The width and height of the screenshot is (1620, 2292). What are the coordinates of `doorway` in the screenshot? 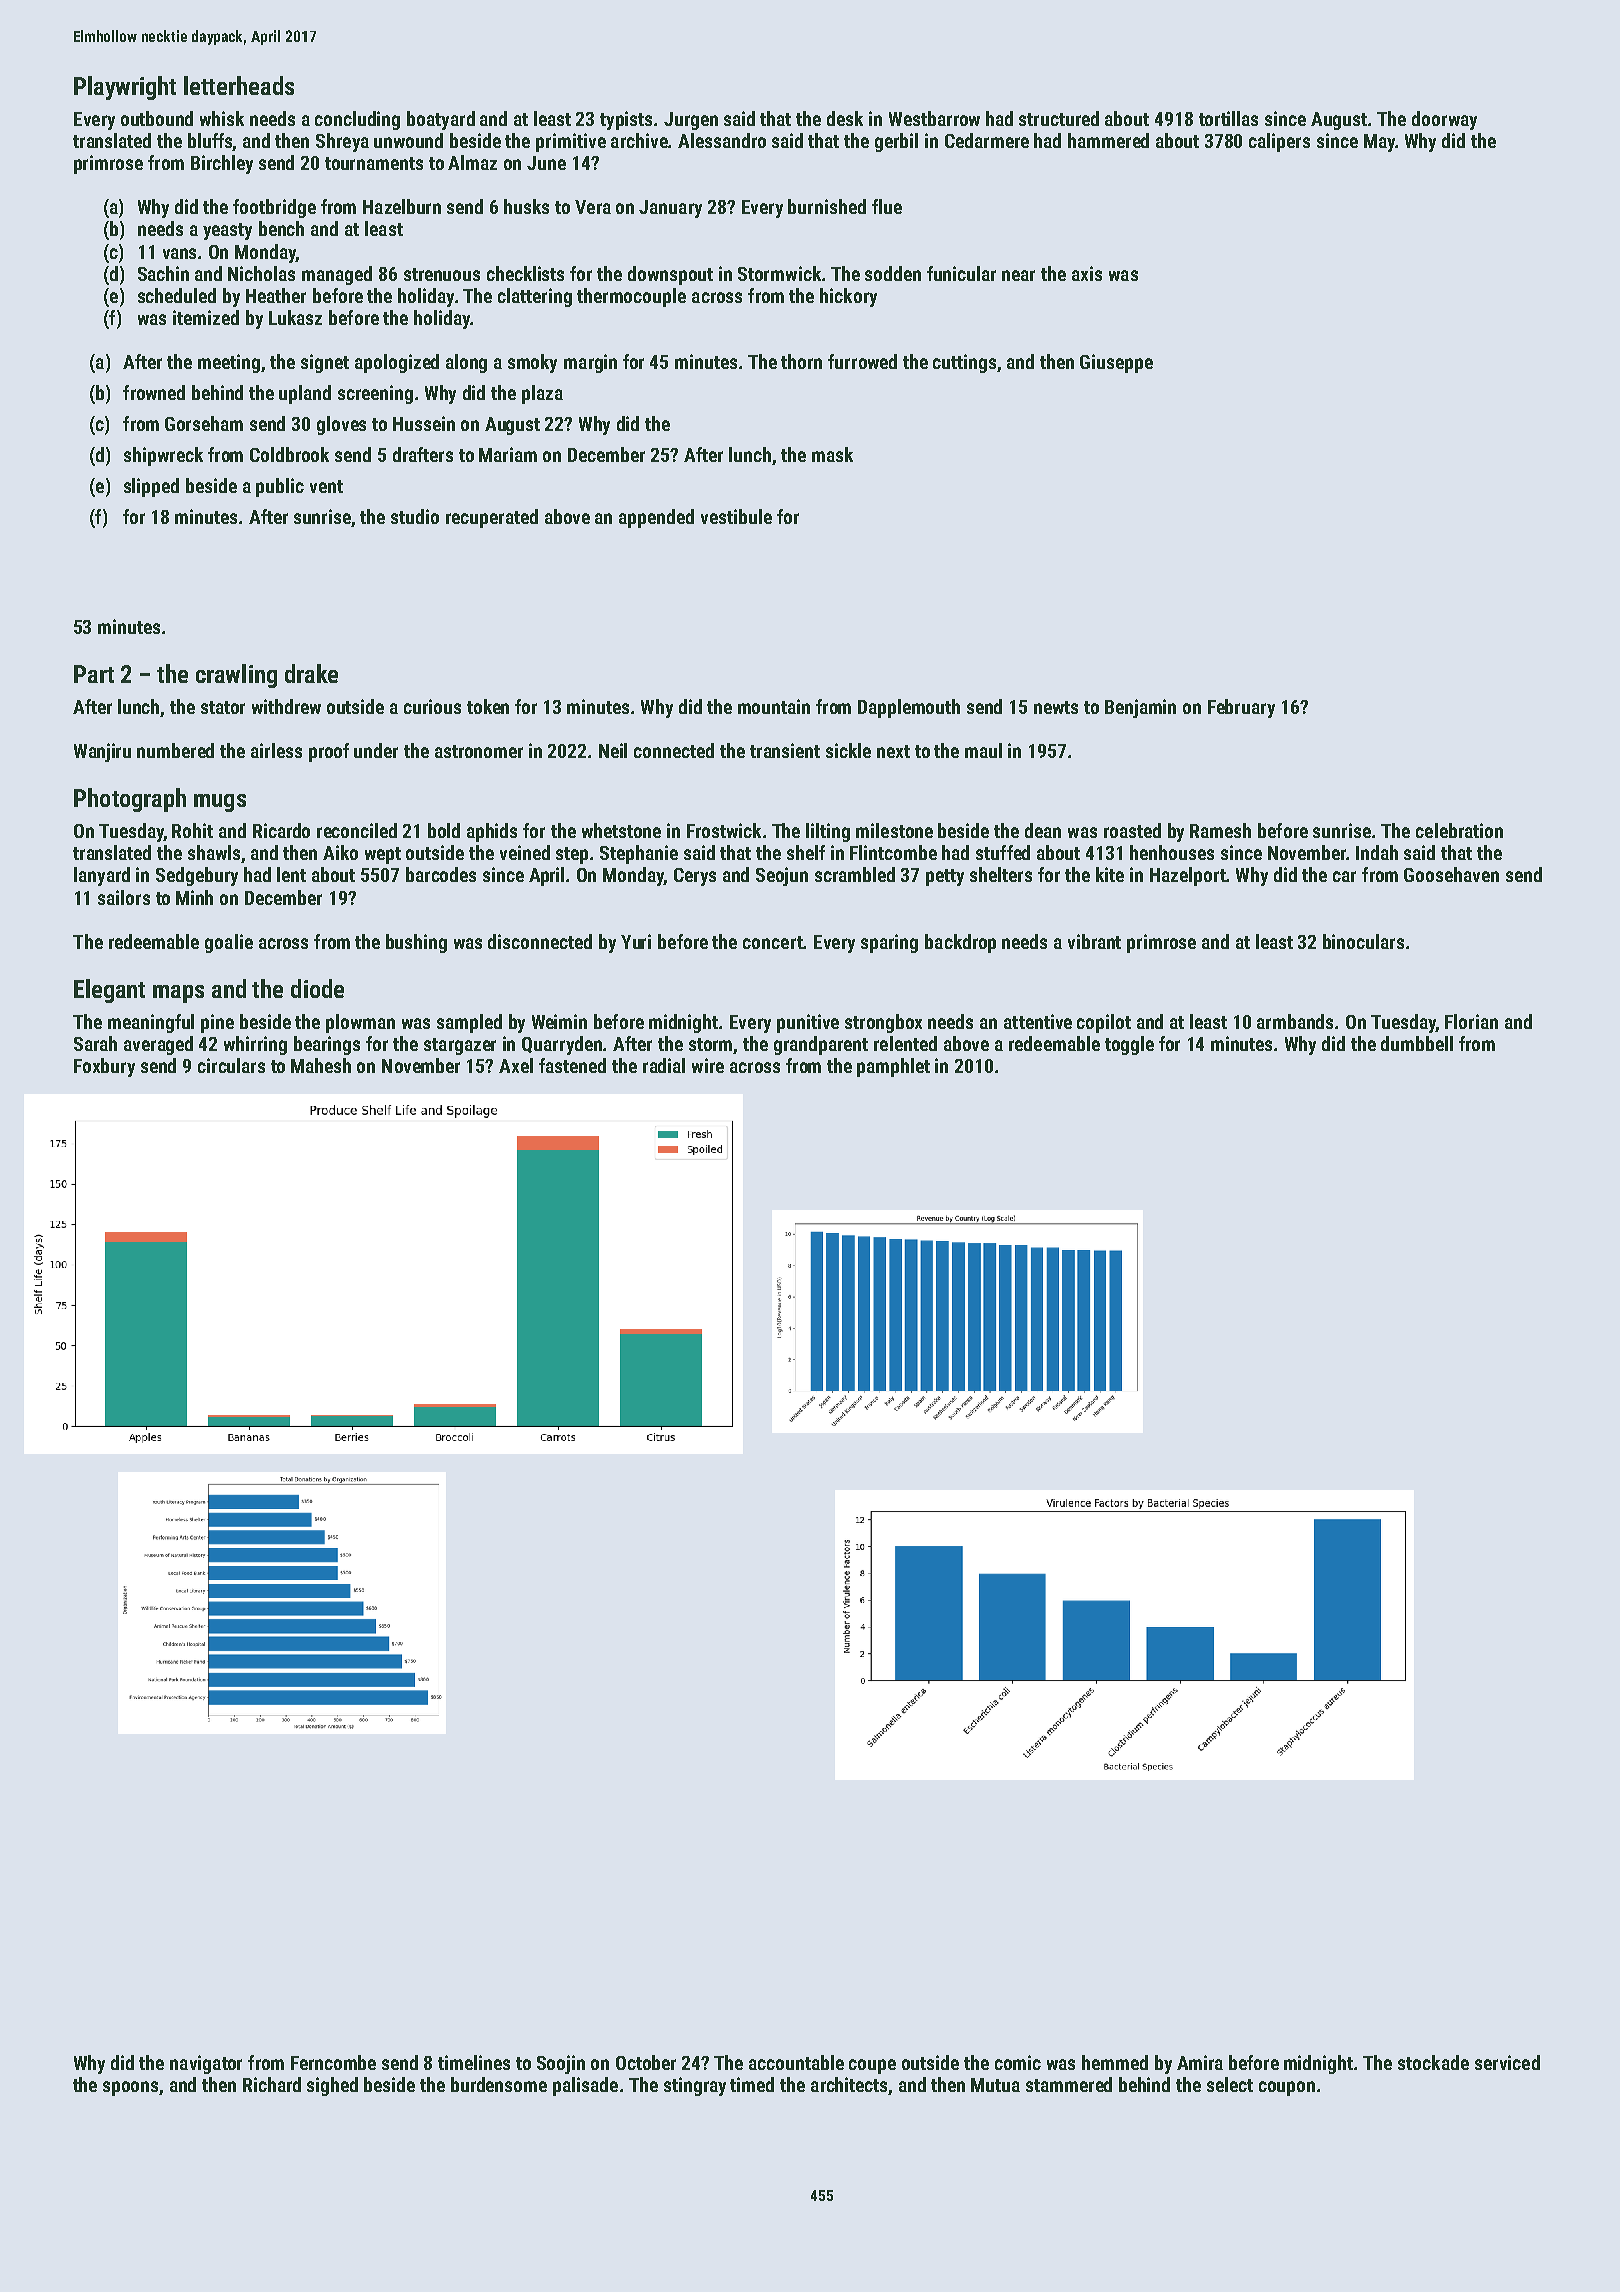 It's located at (1444, 120).
